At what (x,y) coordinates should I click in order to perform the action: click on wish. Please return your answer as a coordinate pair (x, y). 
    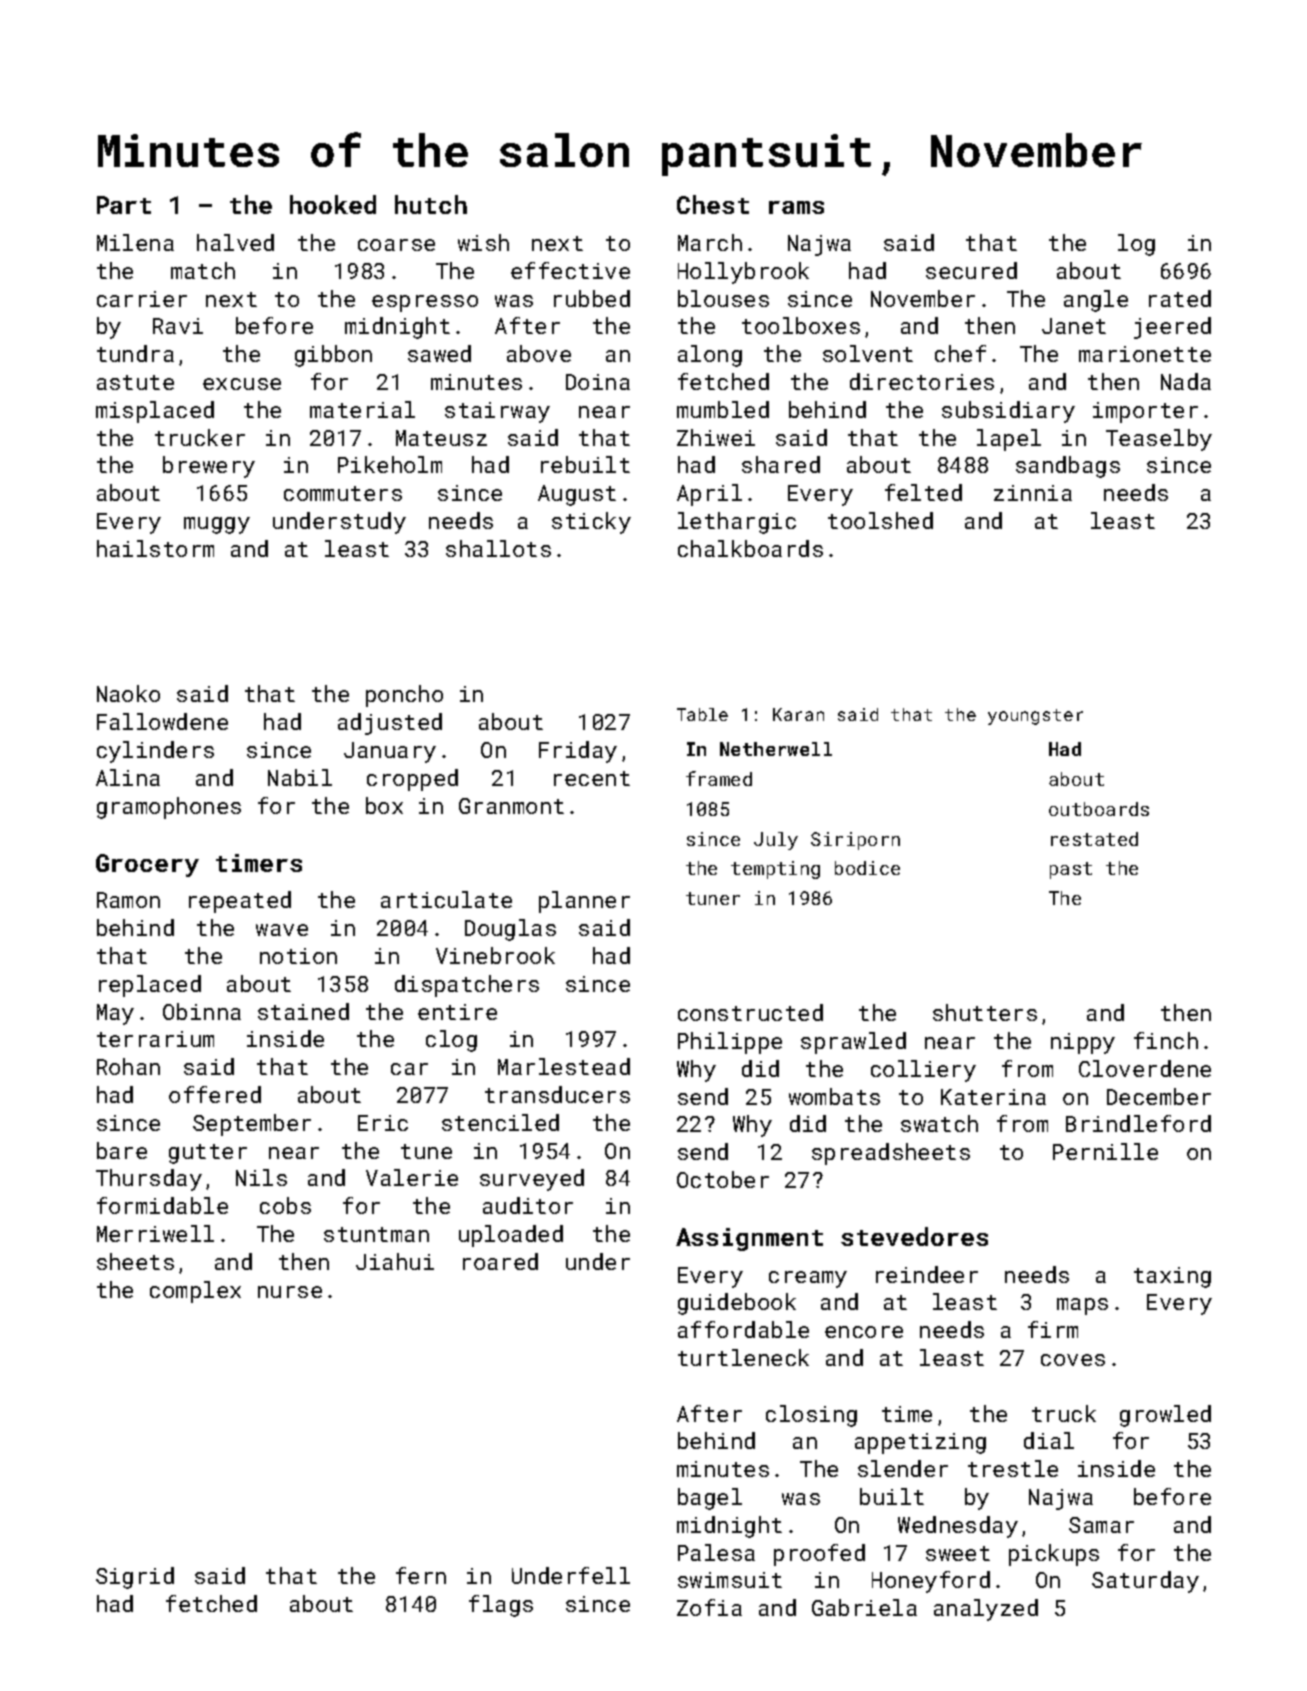
    Looking at the image, I should click on (483, 242).
